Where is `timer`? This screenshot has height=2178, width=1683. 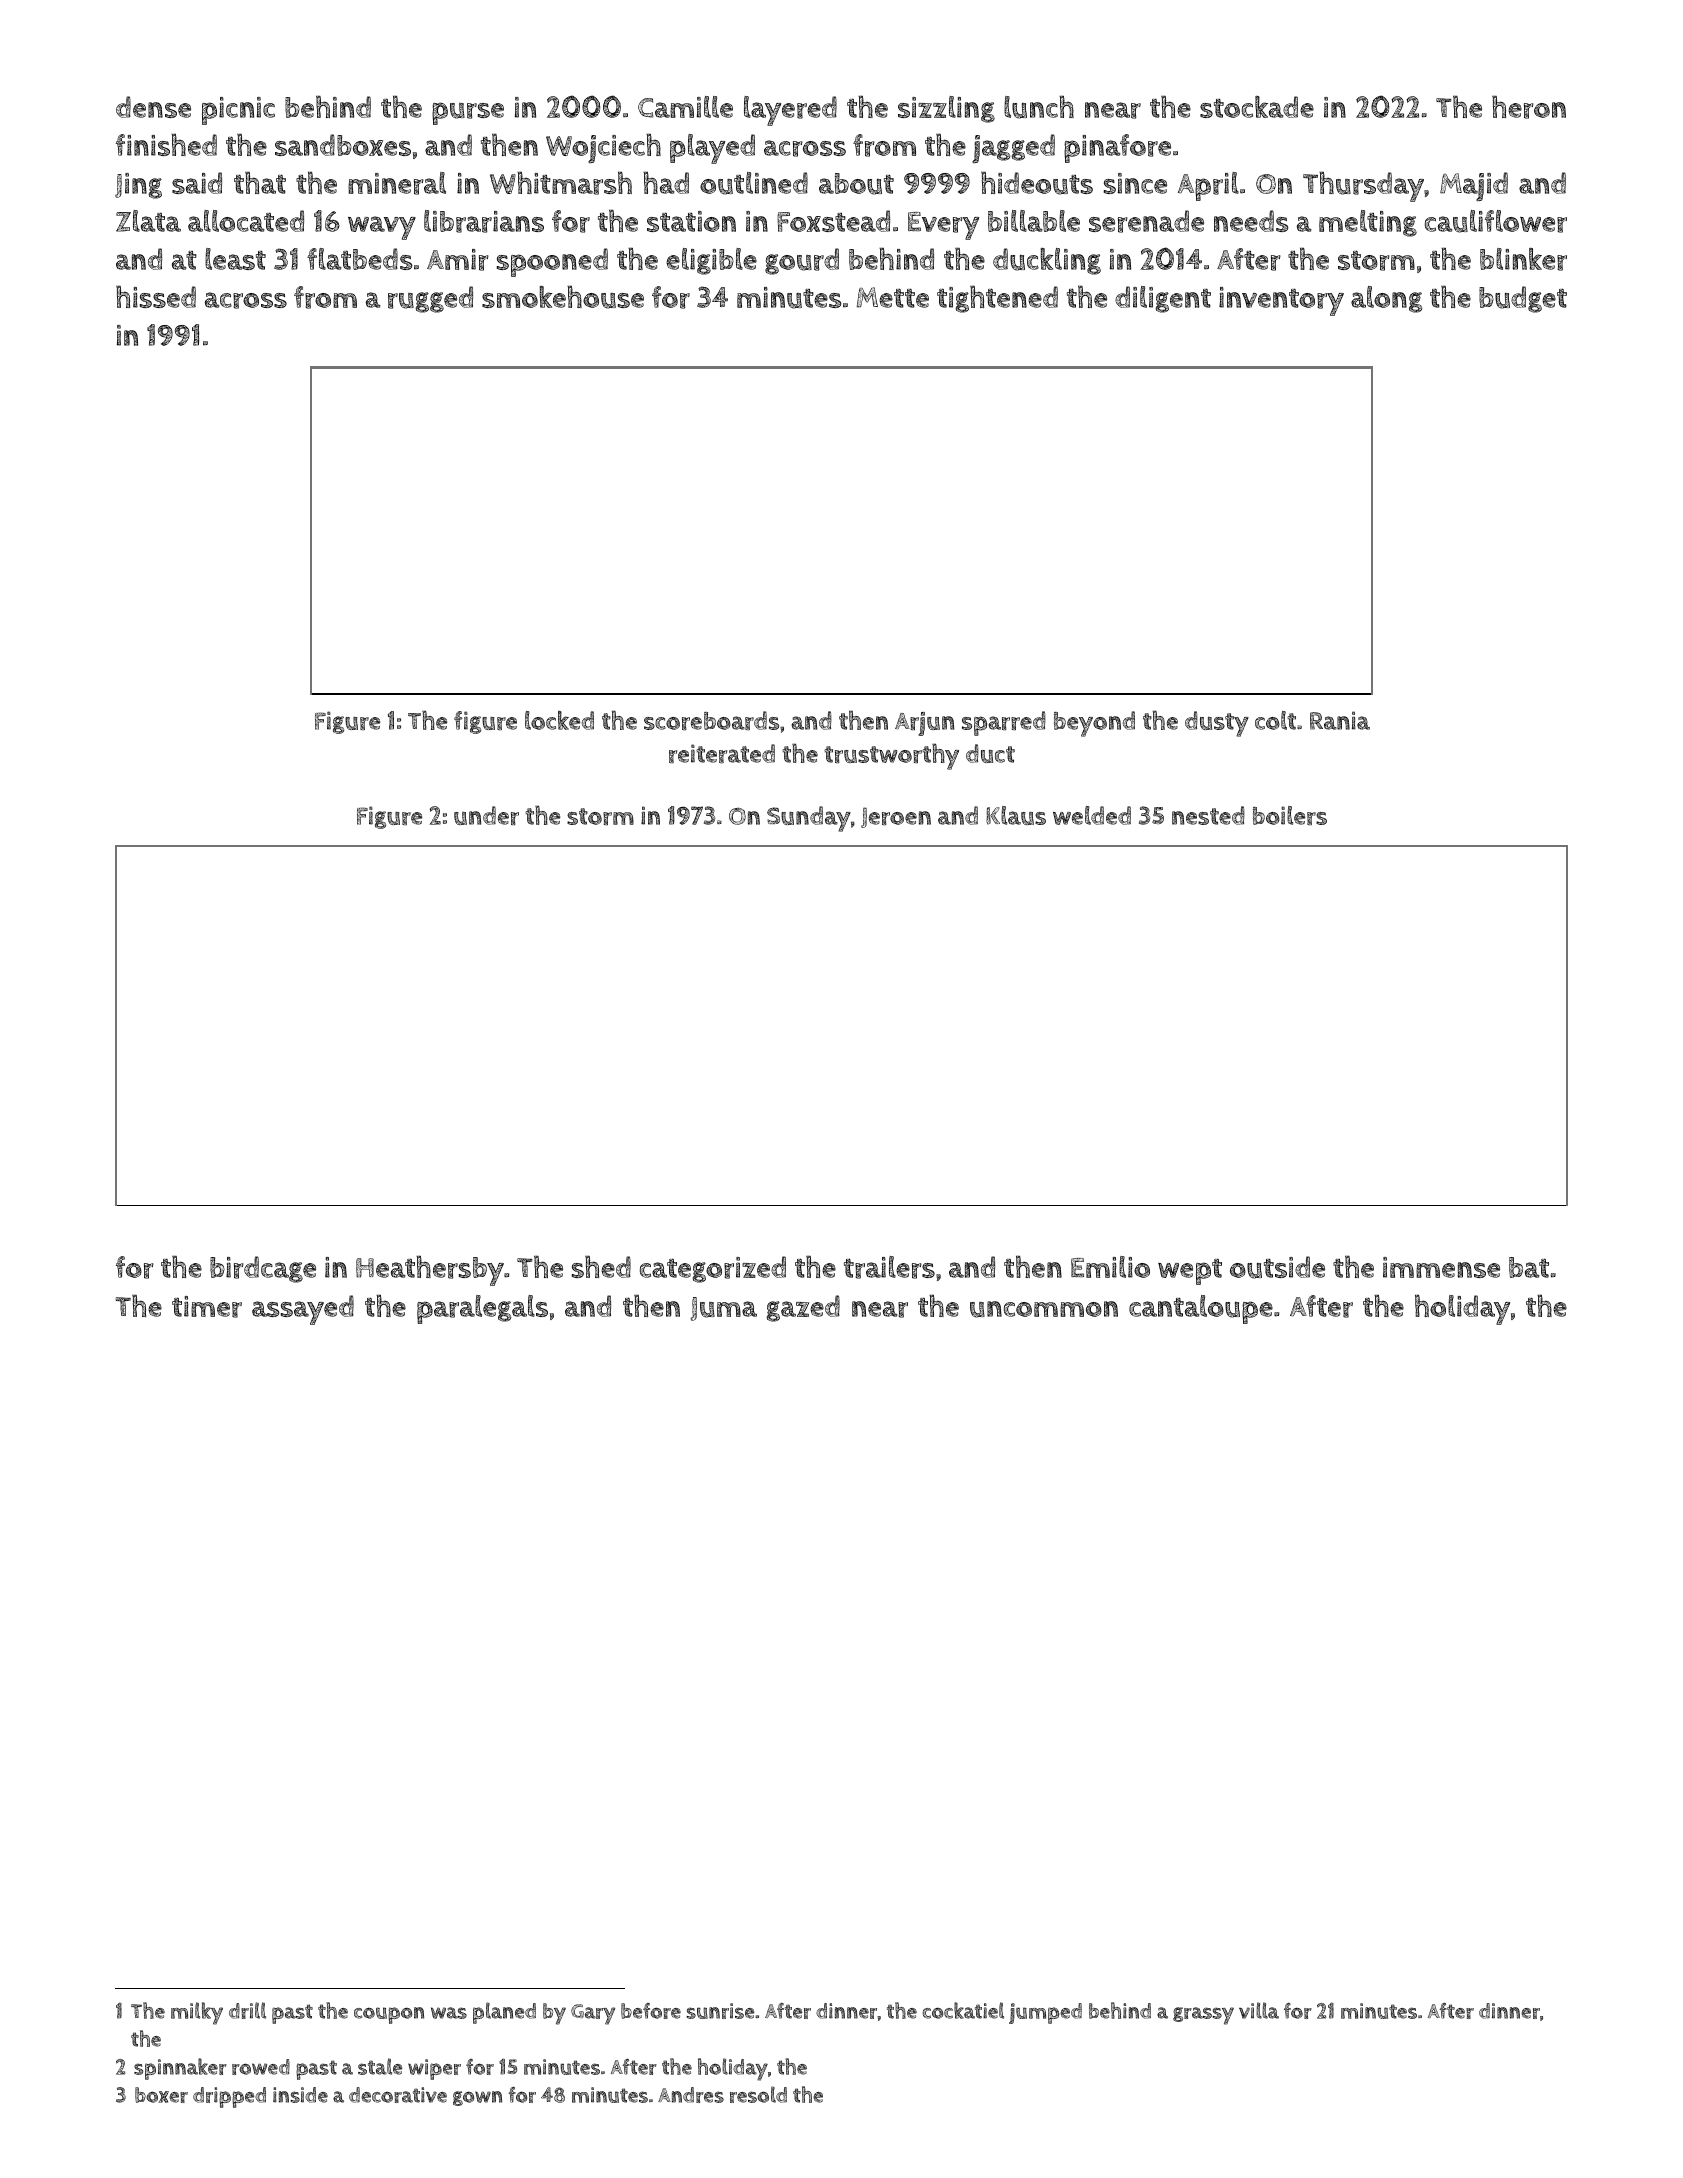 timer is located at coordinates (207, 1307).
